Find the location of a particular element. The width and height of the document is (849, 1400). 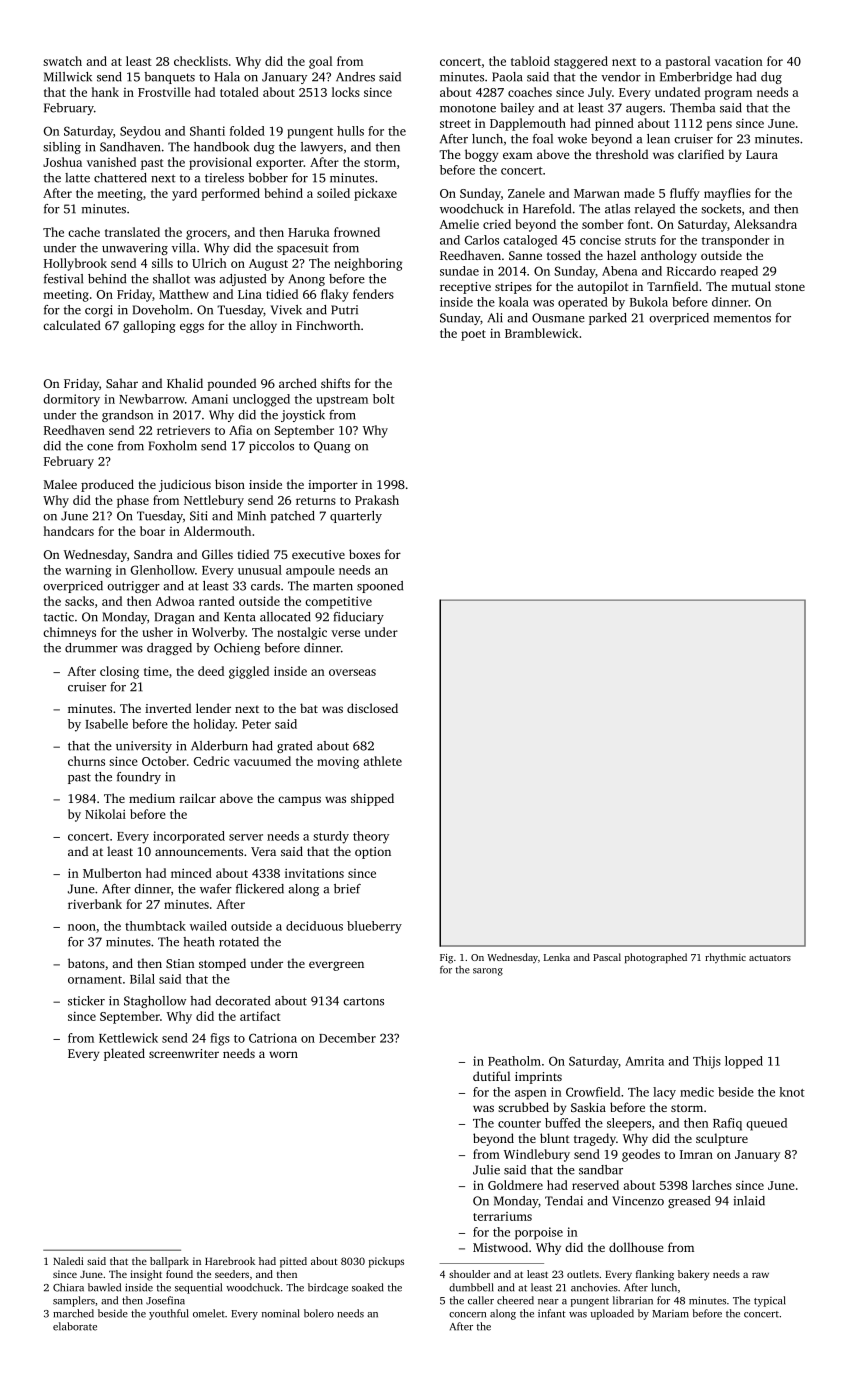

worn is located at coordinates (283, 1054).
